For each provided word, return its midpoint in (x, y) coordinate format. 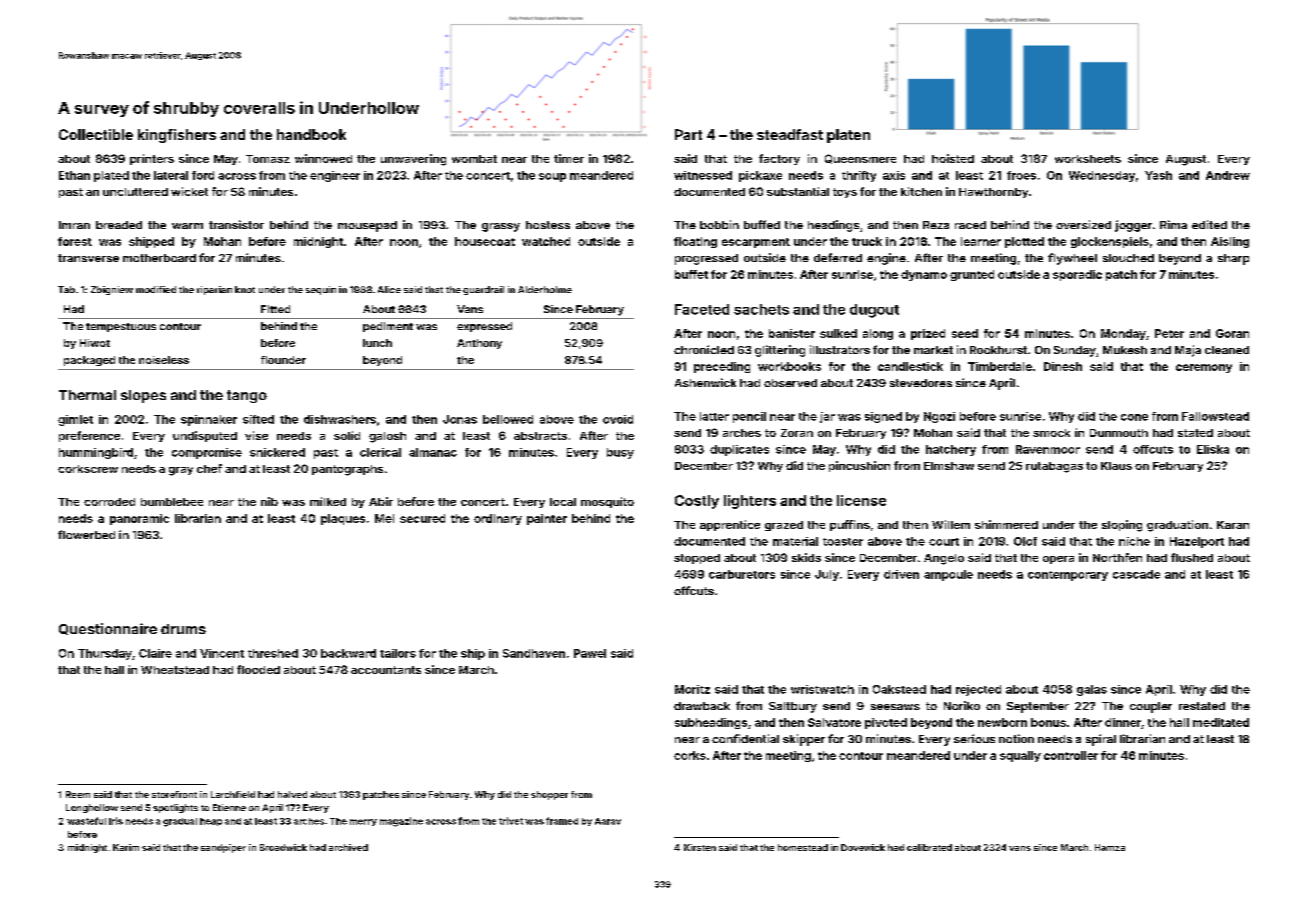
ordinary (498, 519)
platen (848, 136)
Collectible (96, 134)
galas (1092, 690)
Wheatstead (175, 670)
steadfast (790, 134)
